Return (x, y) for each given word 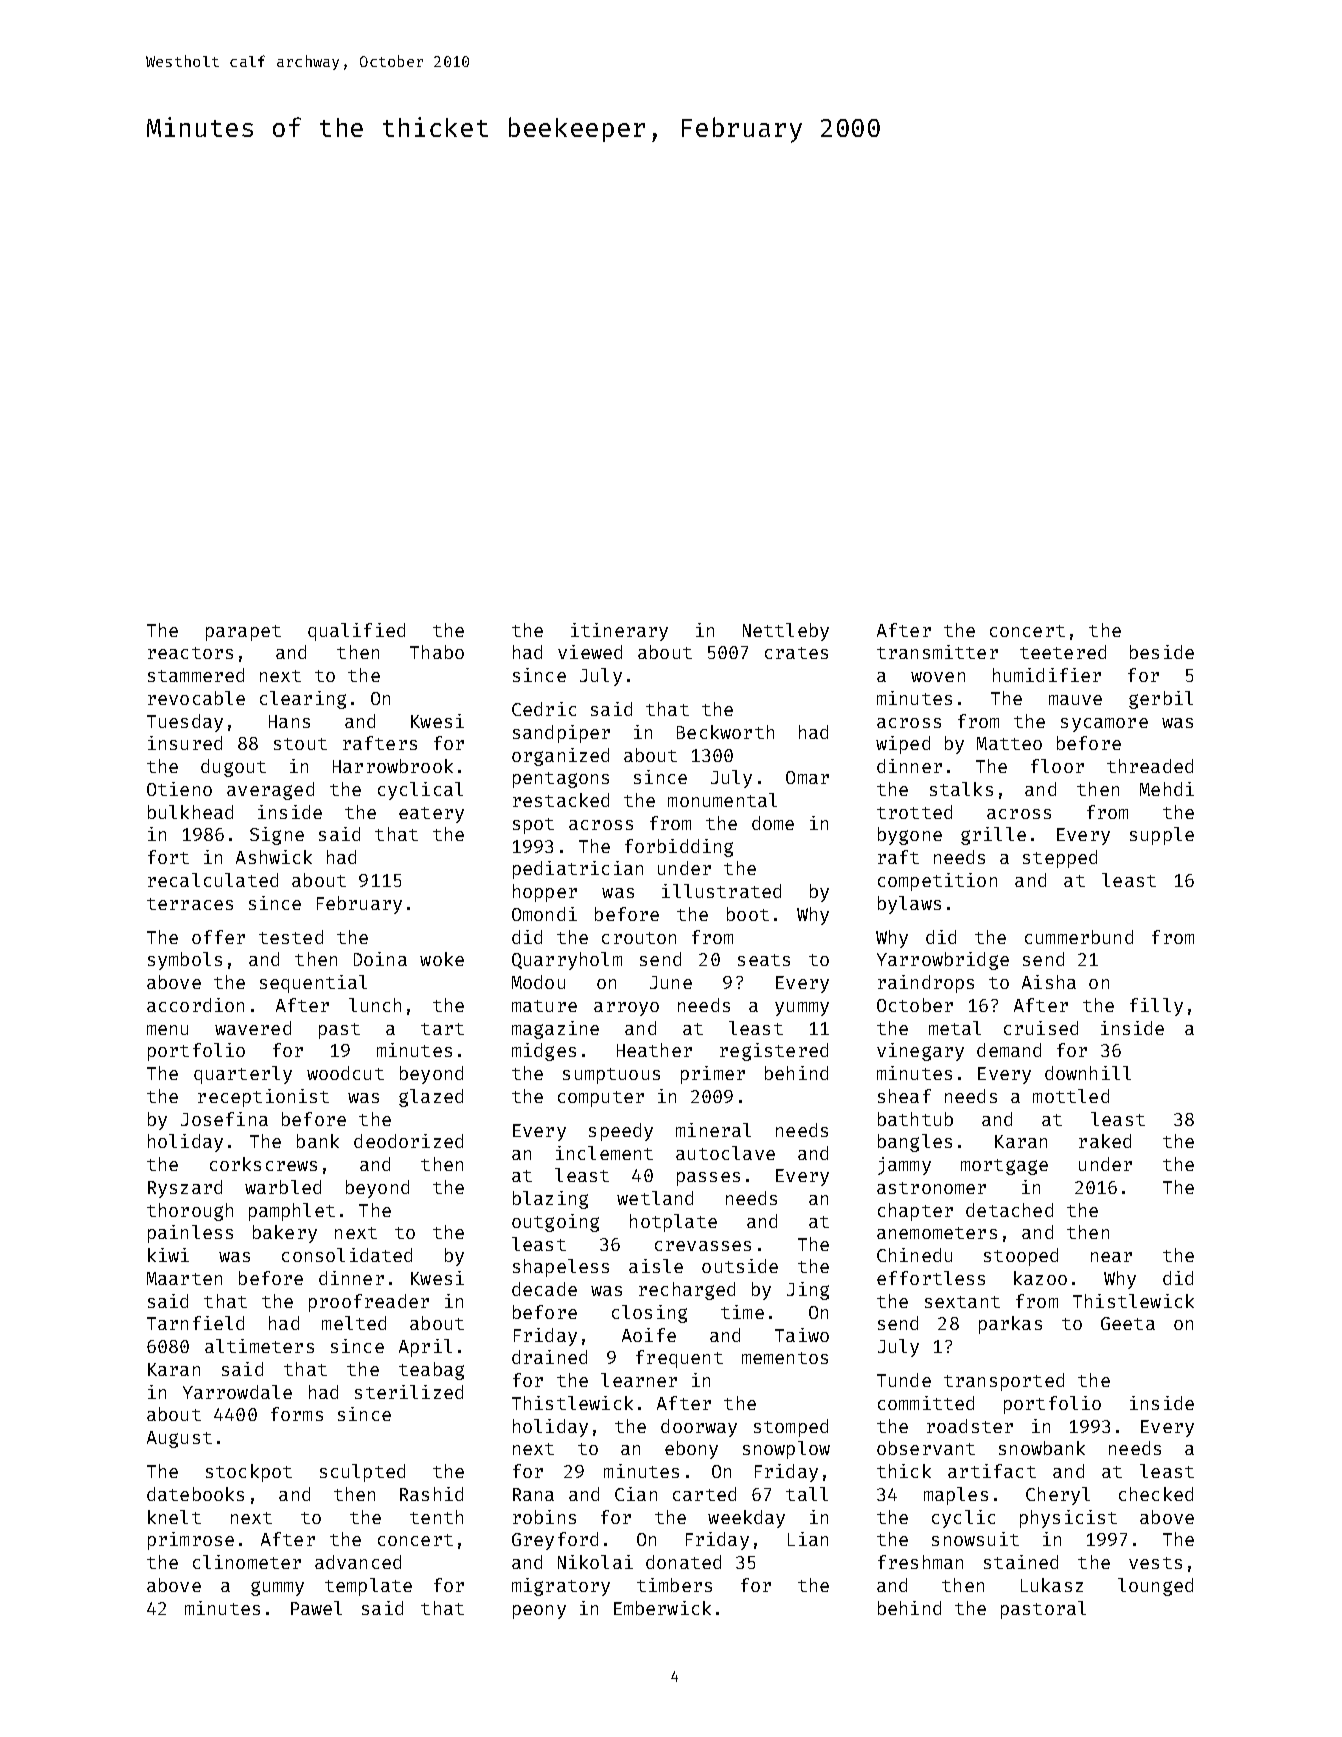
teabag (431, 1371)
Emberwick (662, 1608)
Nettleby (786, 632)
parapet (243, 633)
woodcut (345, 1073)
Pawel (316, 1608)
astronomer (931, 1188)
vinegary (920, 1052)
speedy (621, 1132)
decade (544, 1289)
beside (1162, 652)
